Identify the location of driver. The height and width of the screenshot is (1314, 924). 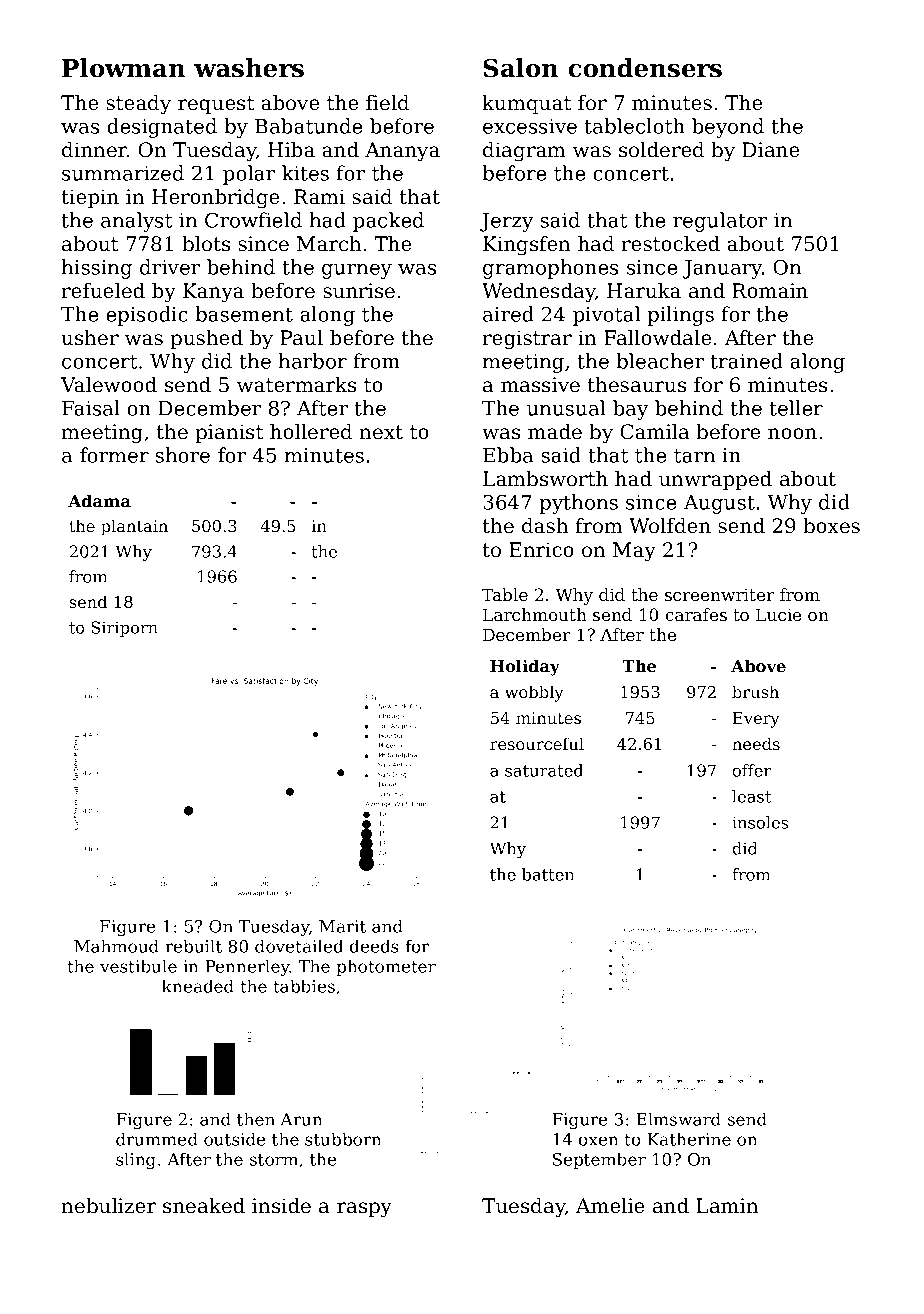
(170, 267).
